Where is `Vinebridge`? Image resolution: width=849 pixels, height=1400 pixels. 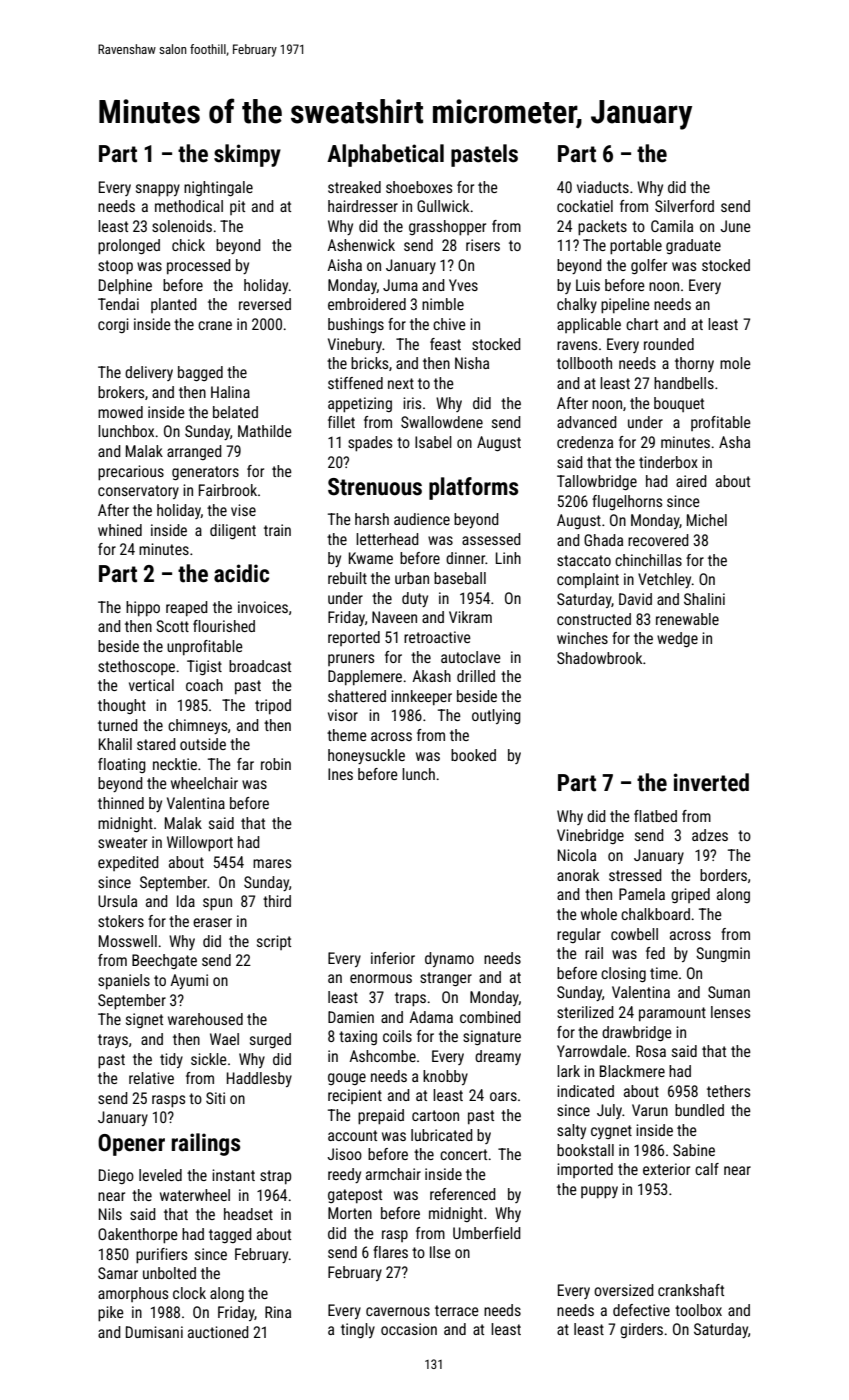
Vinebridge is located at coordinates (590, 836).
